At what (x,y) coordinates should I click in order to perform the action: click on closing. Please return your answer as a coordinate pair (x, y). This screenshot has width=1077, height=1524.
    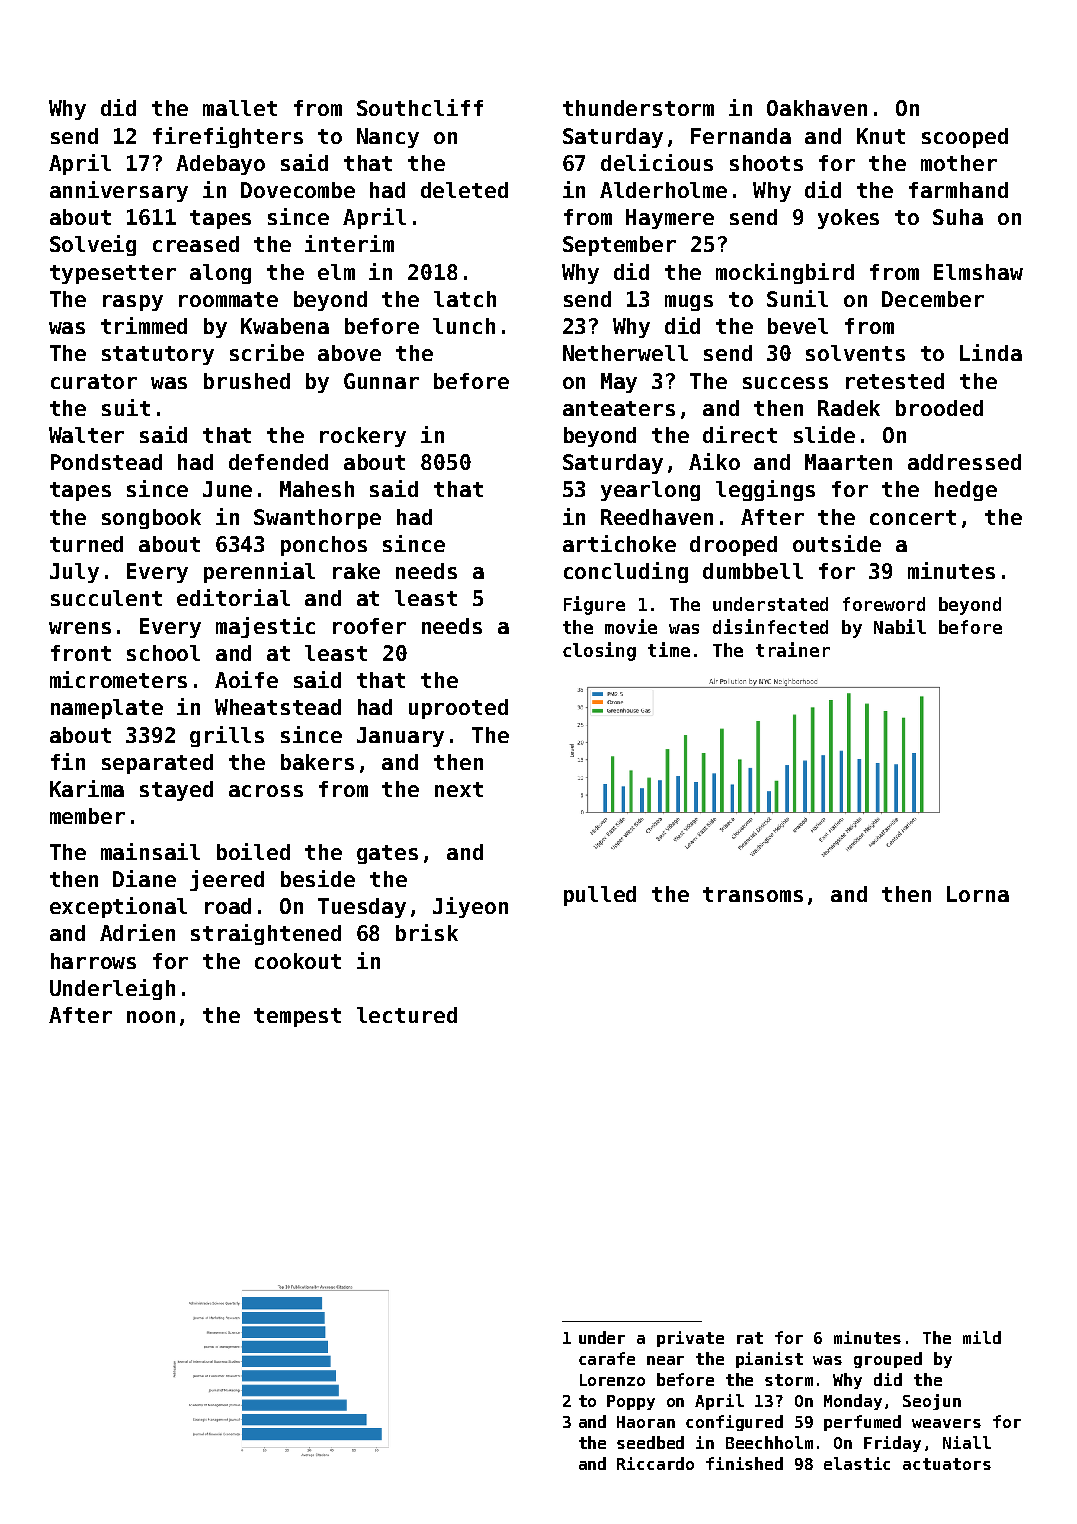
    Looking at the image, I should click on (599, 651).
